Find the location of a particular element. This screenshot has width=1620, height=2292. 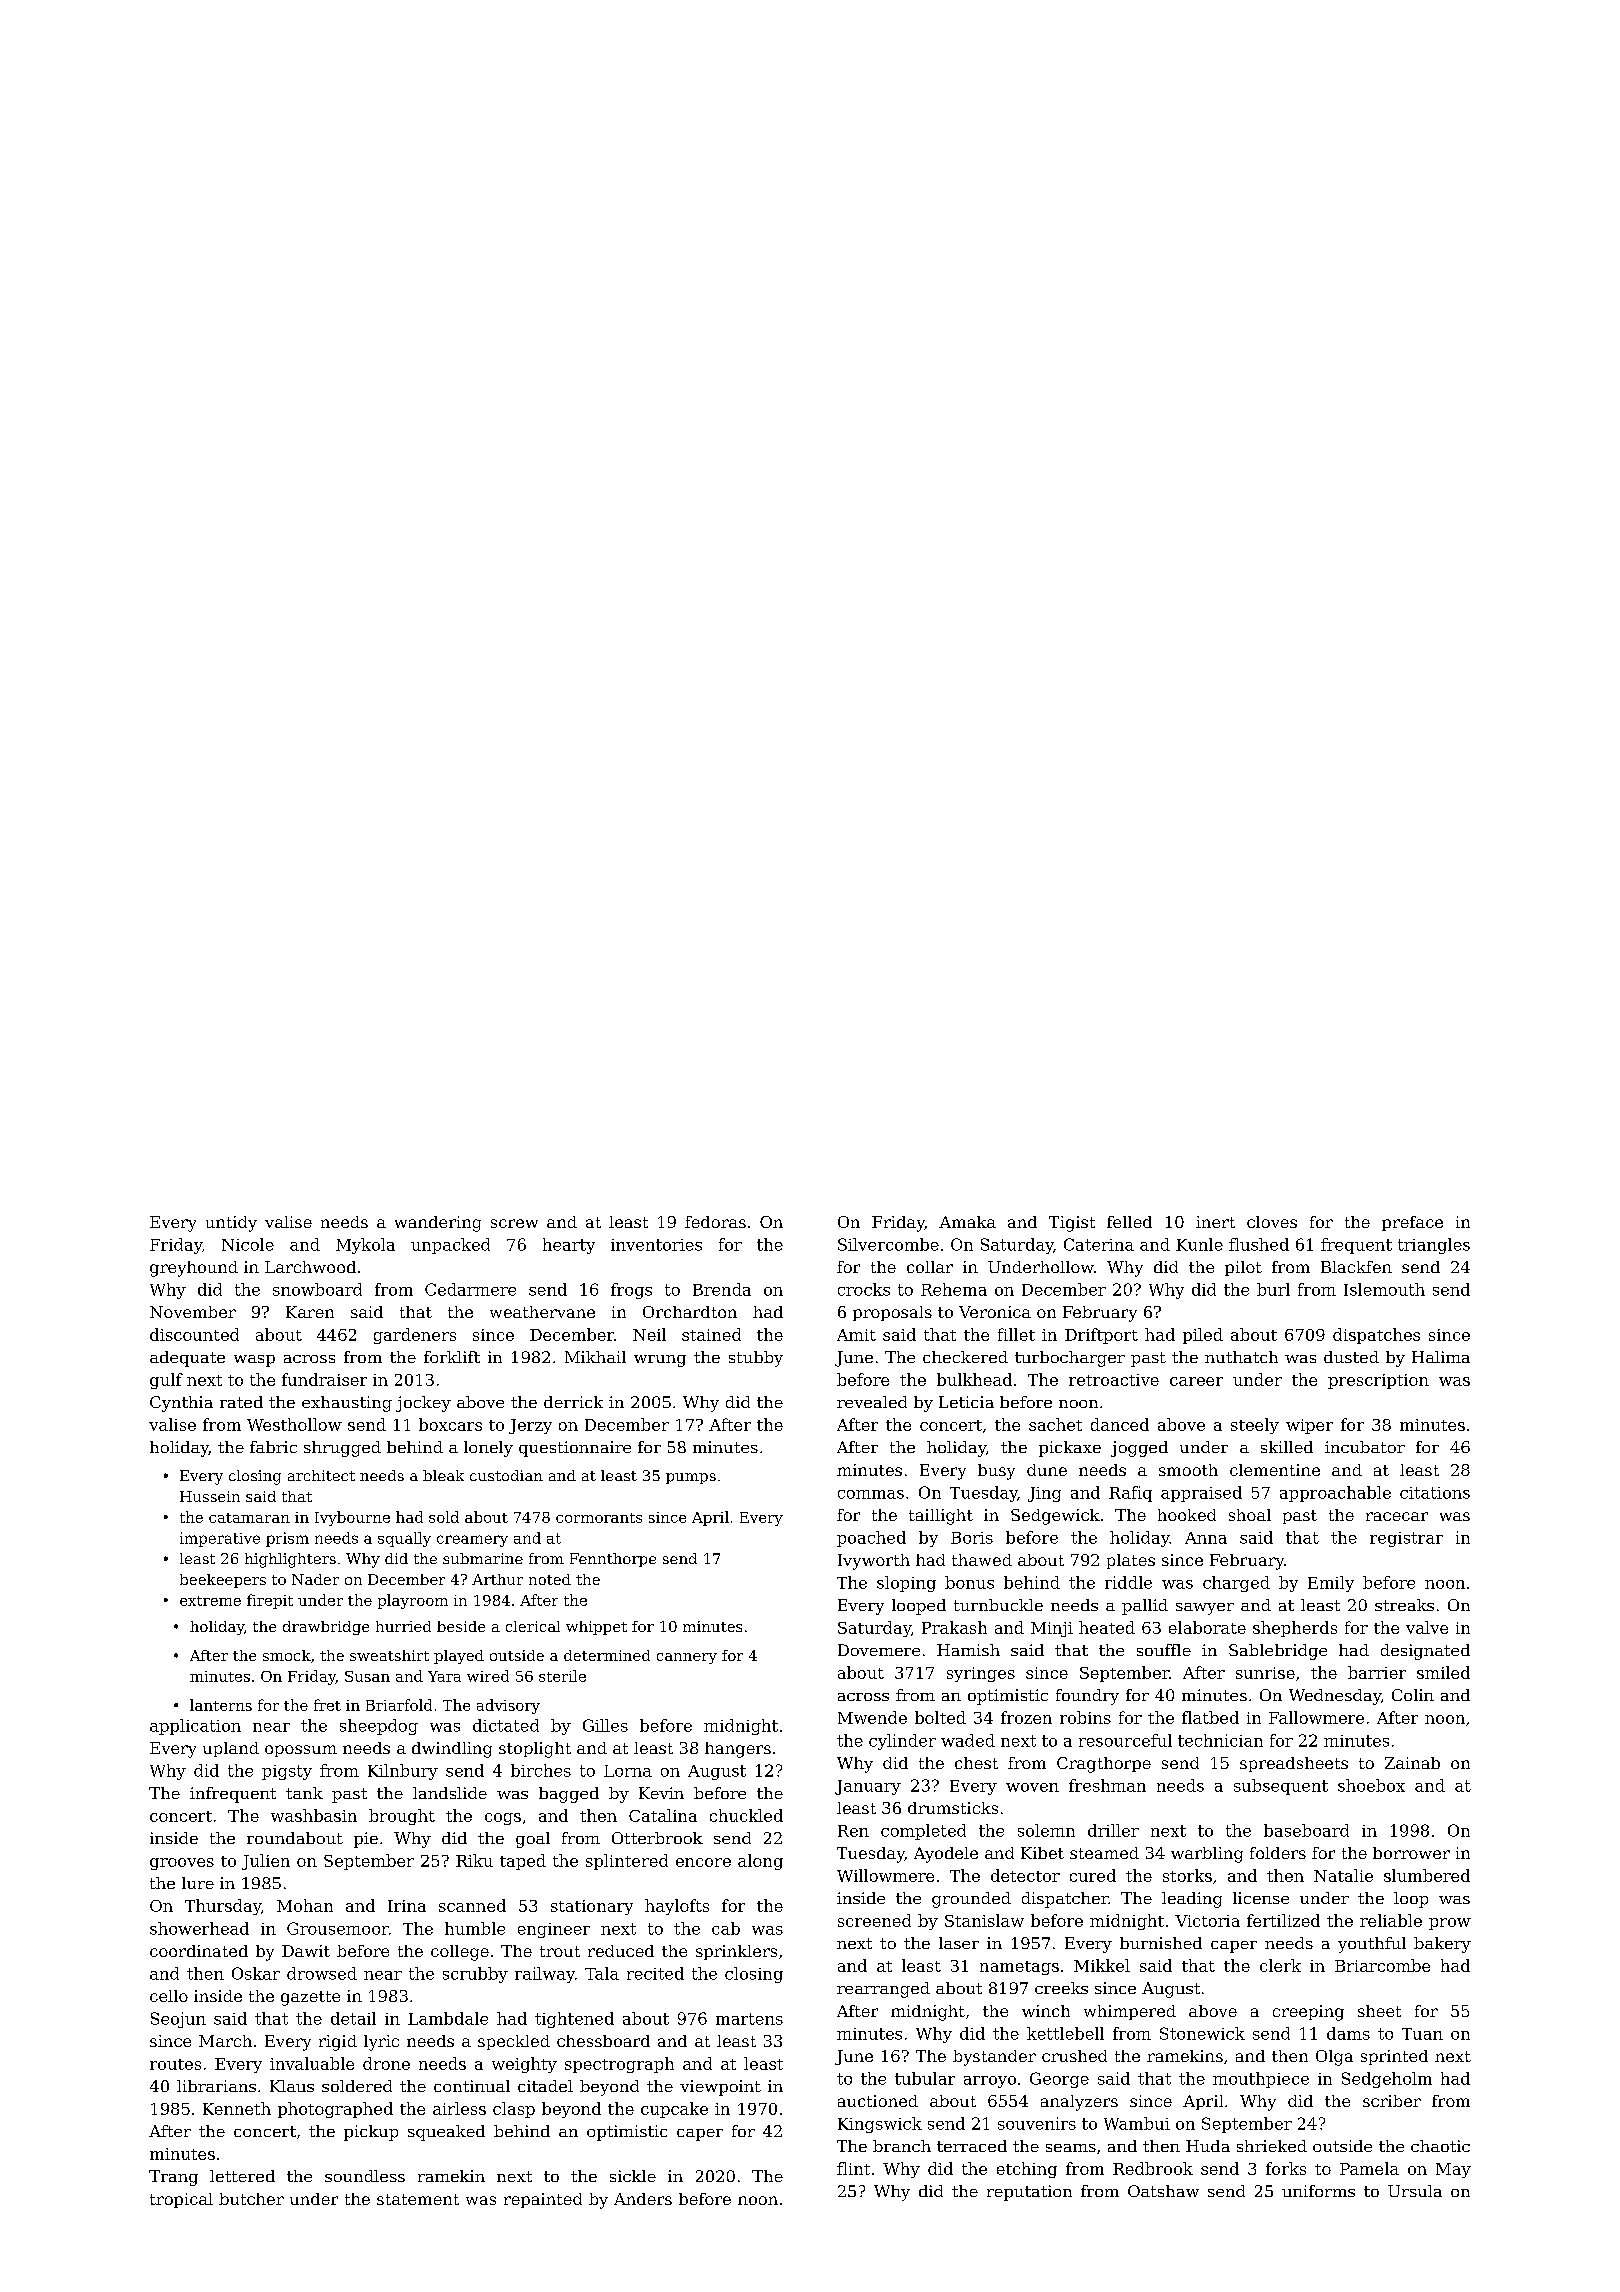

hearty is located at coordinates (569, 1246).
